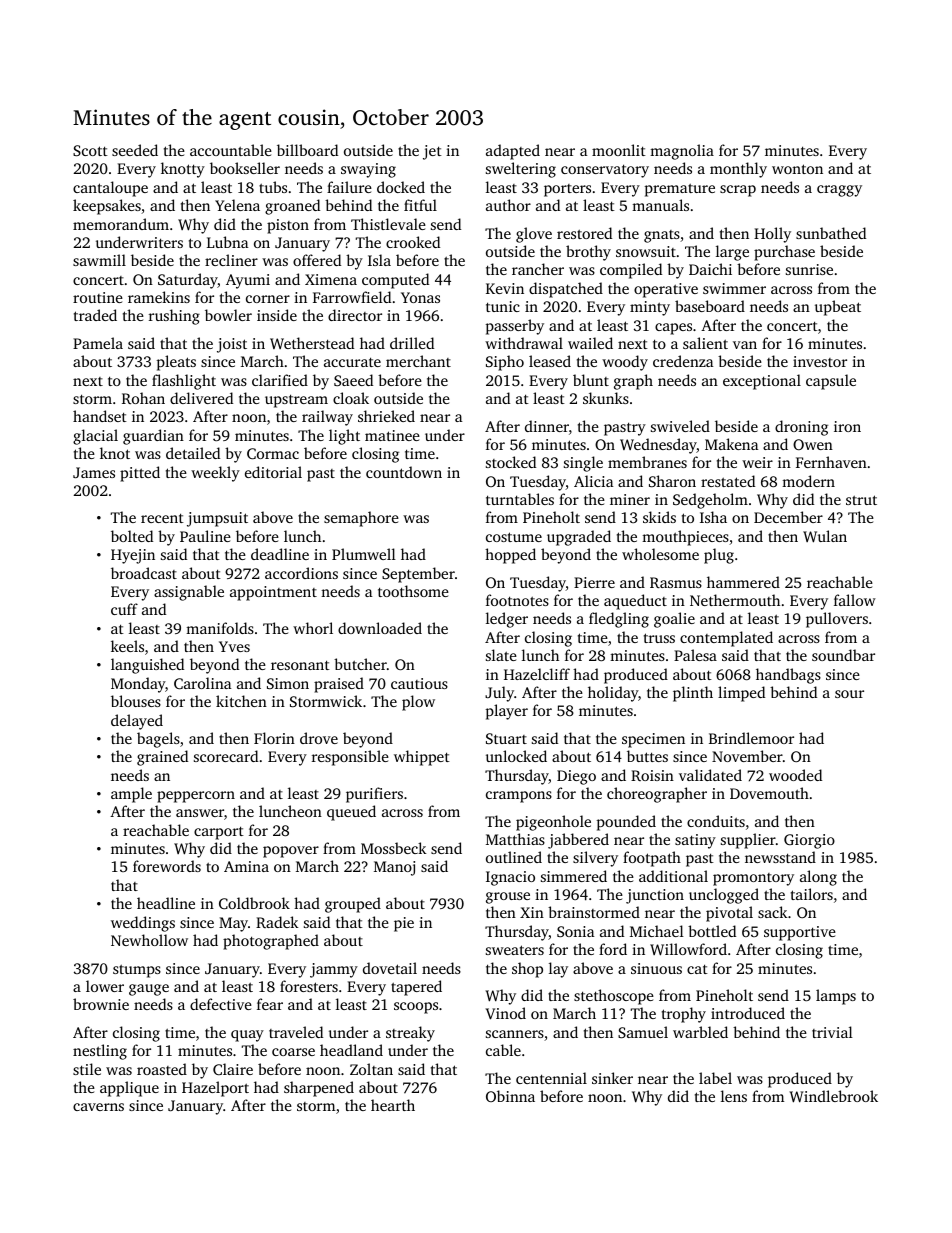 Image resolution: width=952 pixels, height=1233 pixels. What do you see at coordinates (680, 426) in the screenshot?
I see `swiveled` at bounding box center [680, 426].
